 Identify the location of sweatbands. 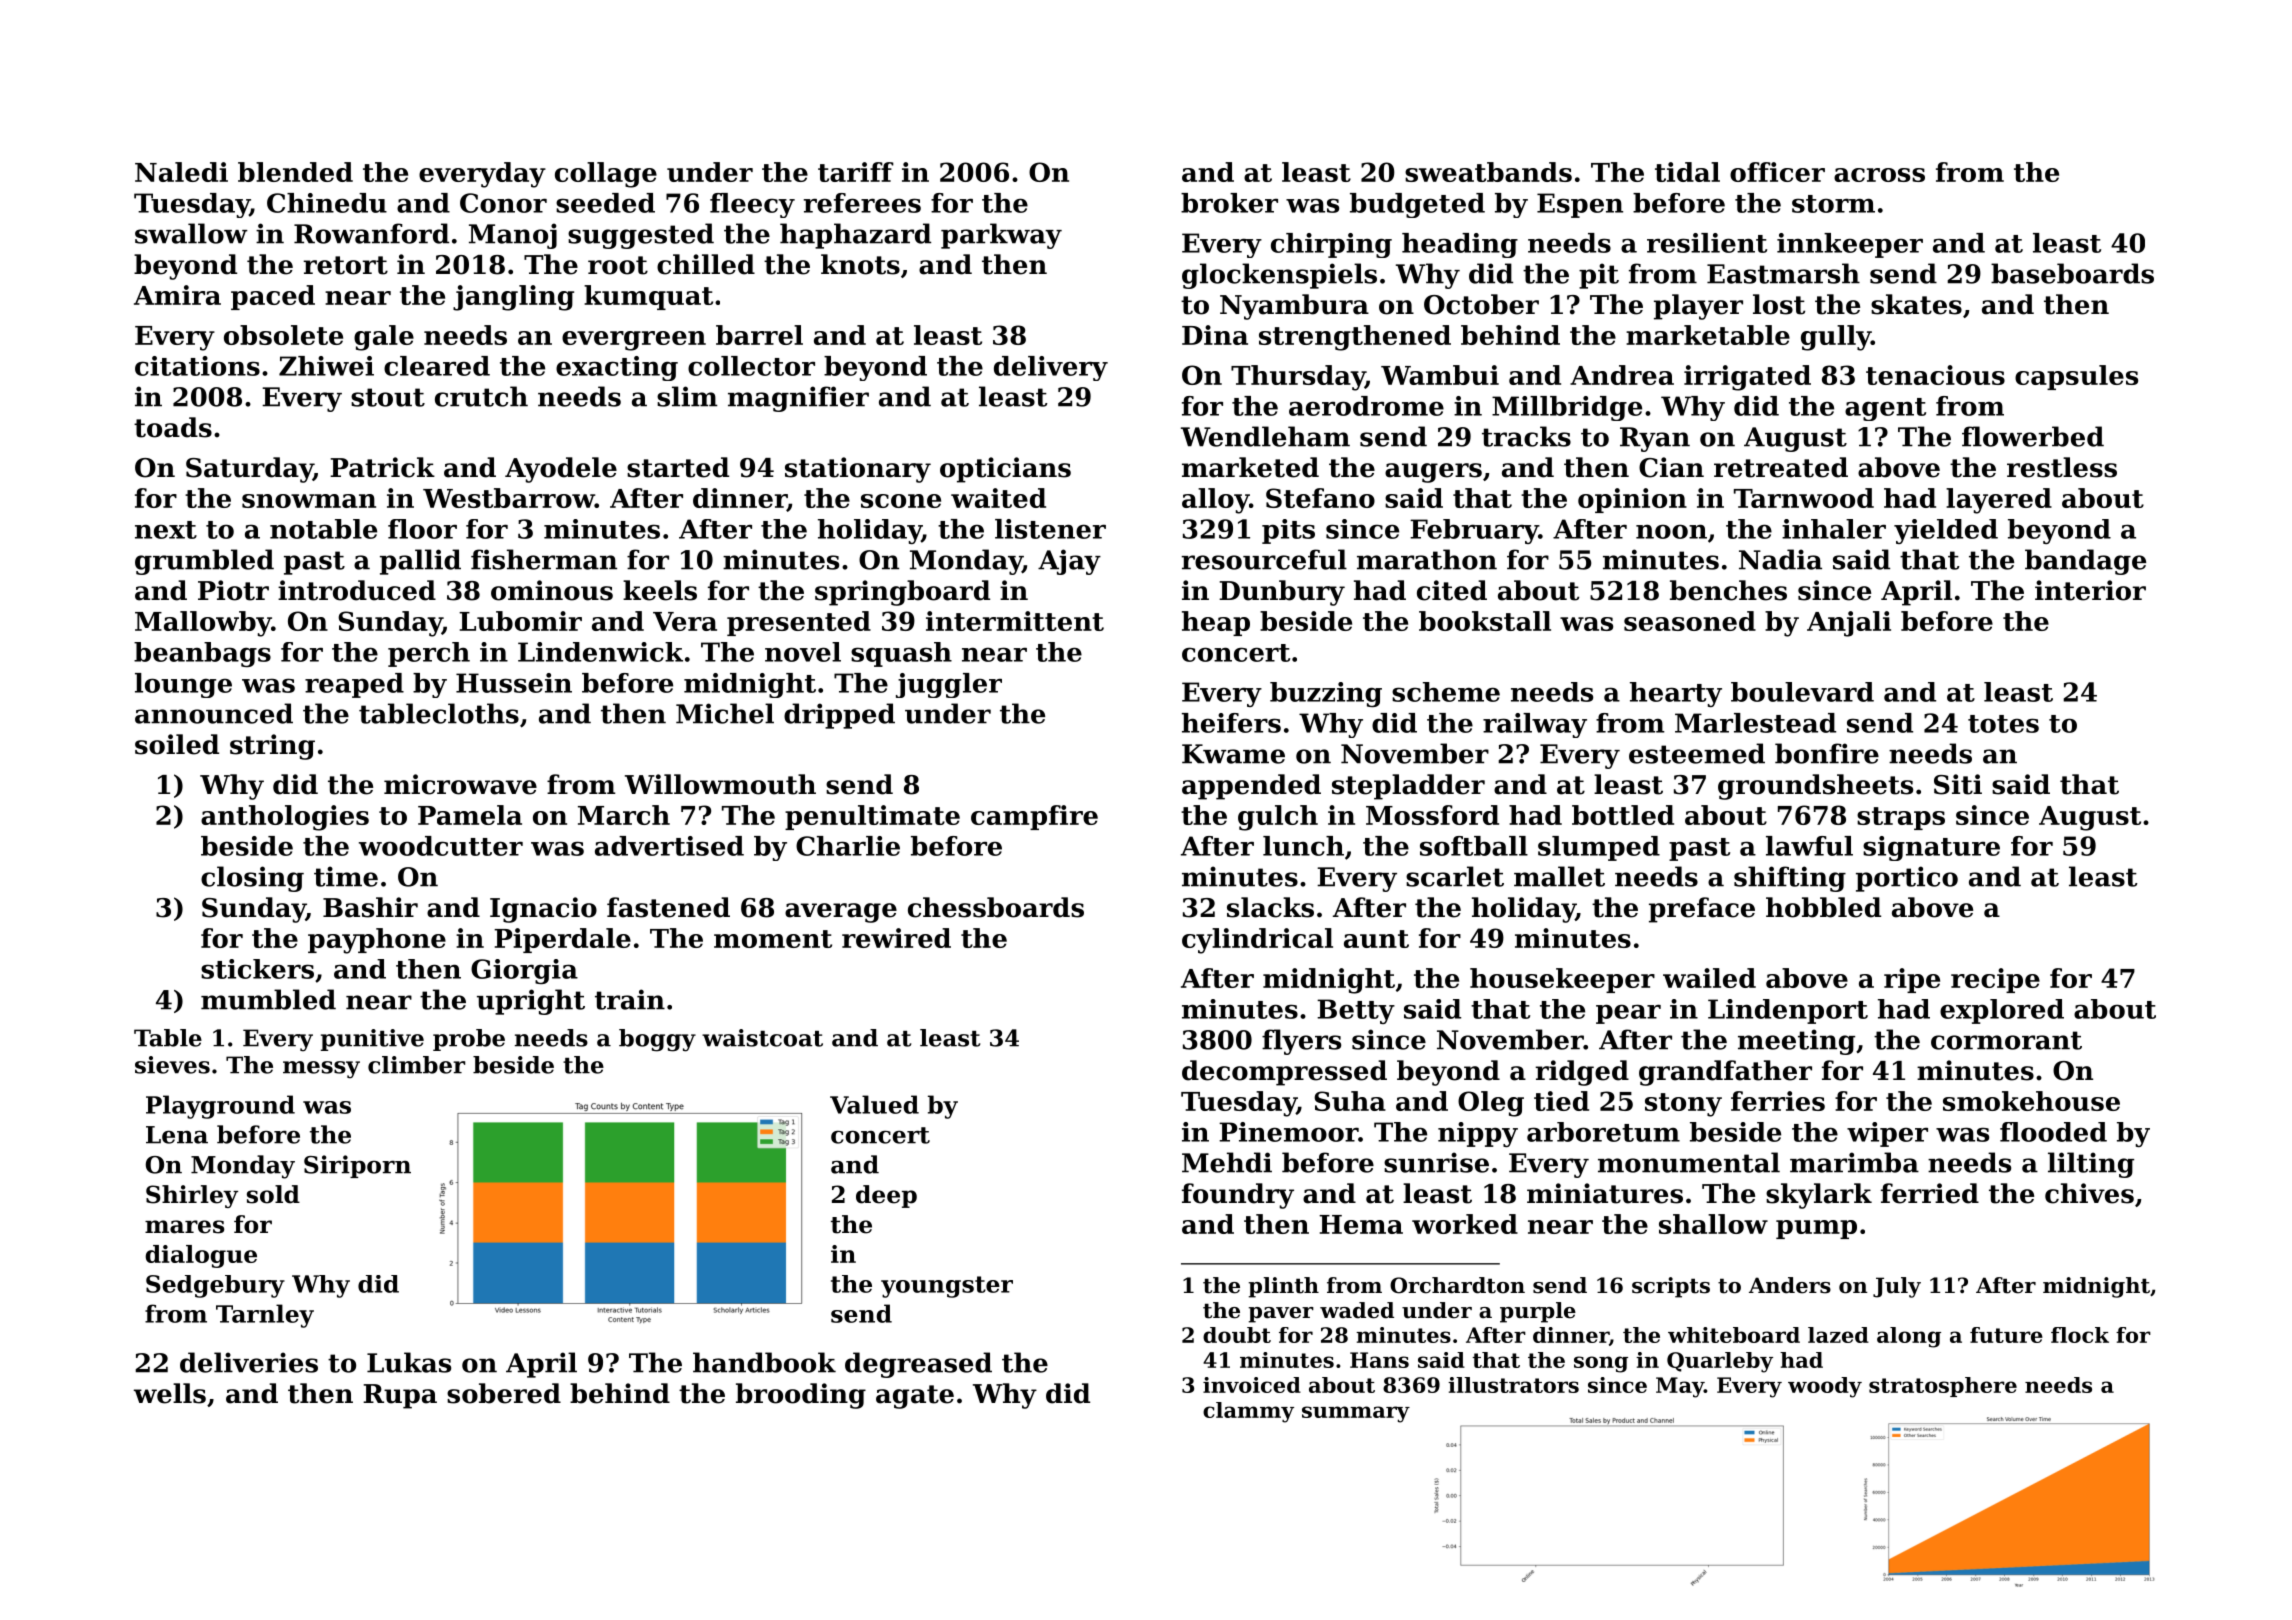
(1488, 172).
